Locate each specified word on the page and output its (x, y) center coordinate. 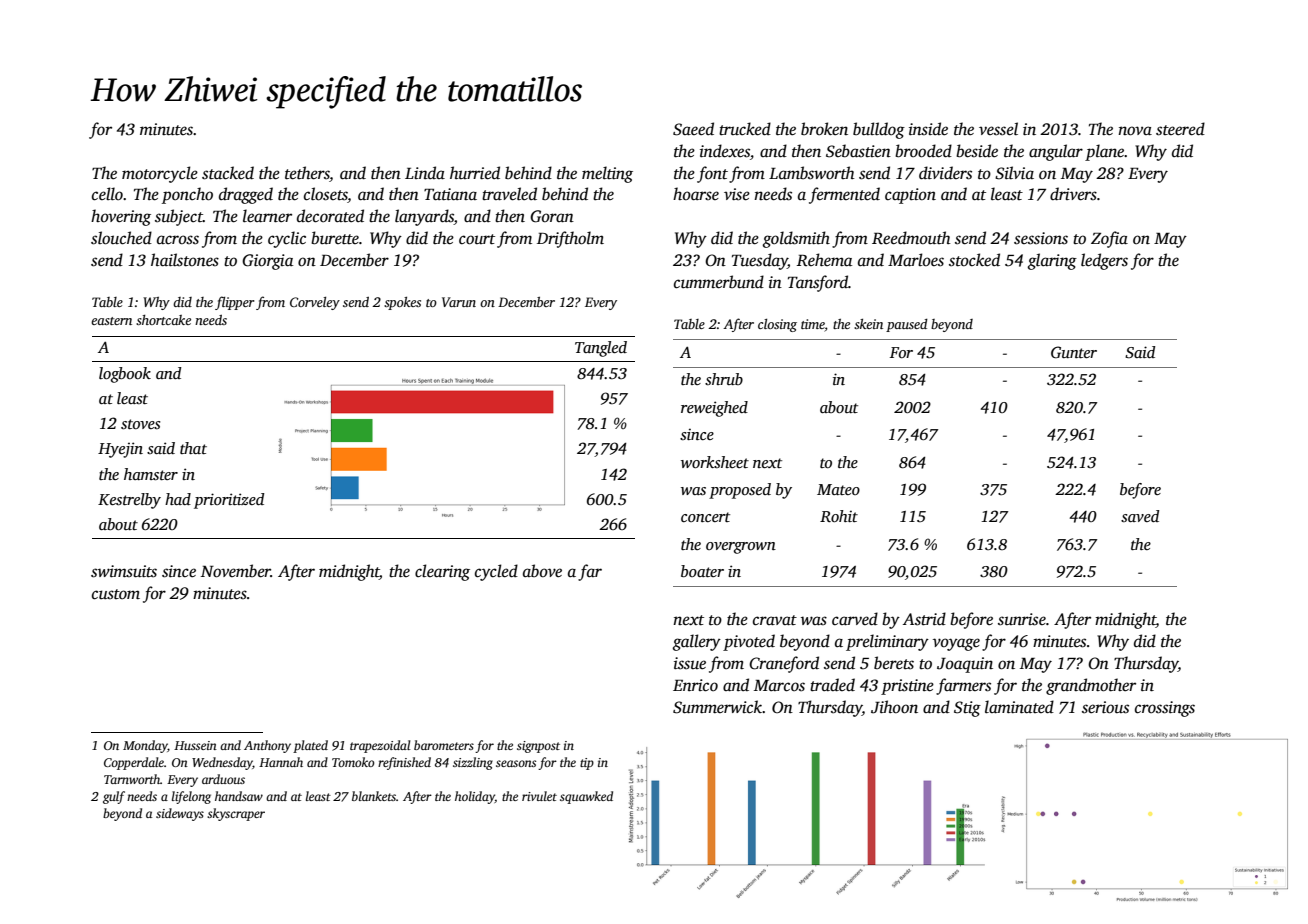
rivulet (539, 796)
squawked (586, 797)
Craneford (784, 664)
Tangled (601, 349)
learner (267, 216)
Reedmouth (911, 238)
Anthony (267, 746)
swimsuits (124, 571)
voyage (956, 644)
